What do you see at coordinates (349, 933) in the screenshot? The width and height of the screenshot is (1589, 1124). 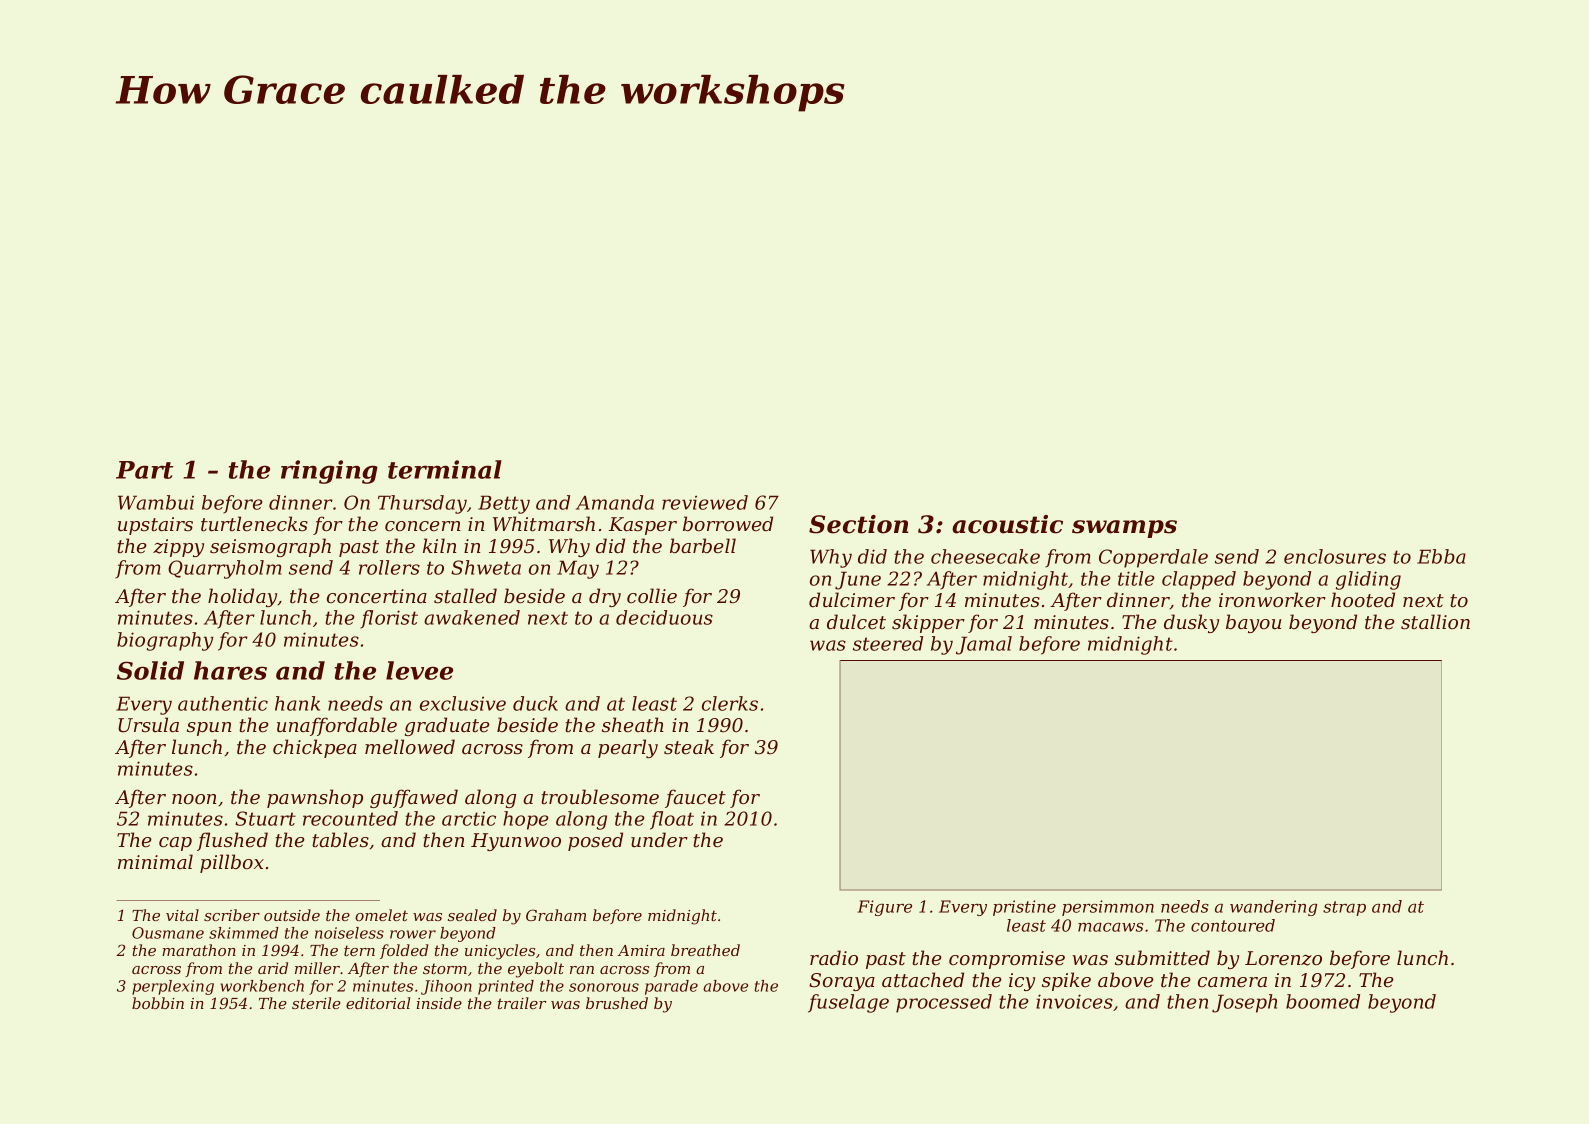 I see `noiseless` at bounding box center [349, 933].
